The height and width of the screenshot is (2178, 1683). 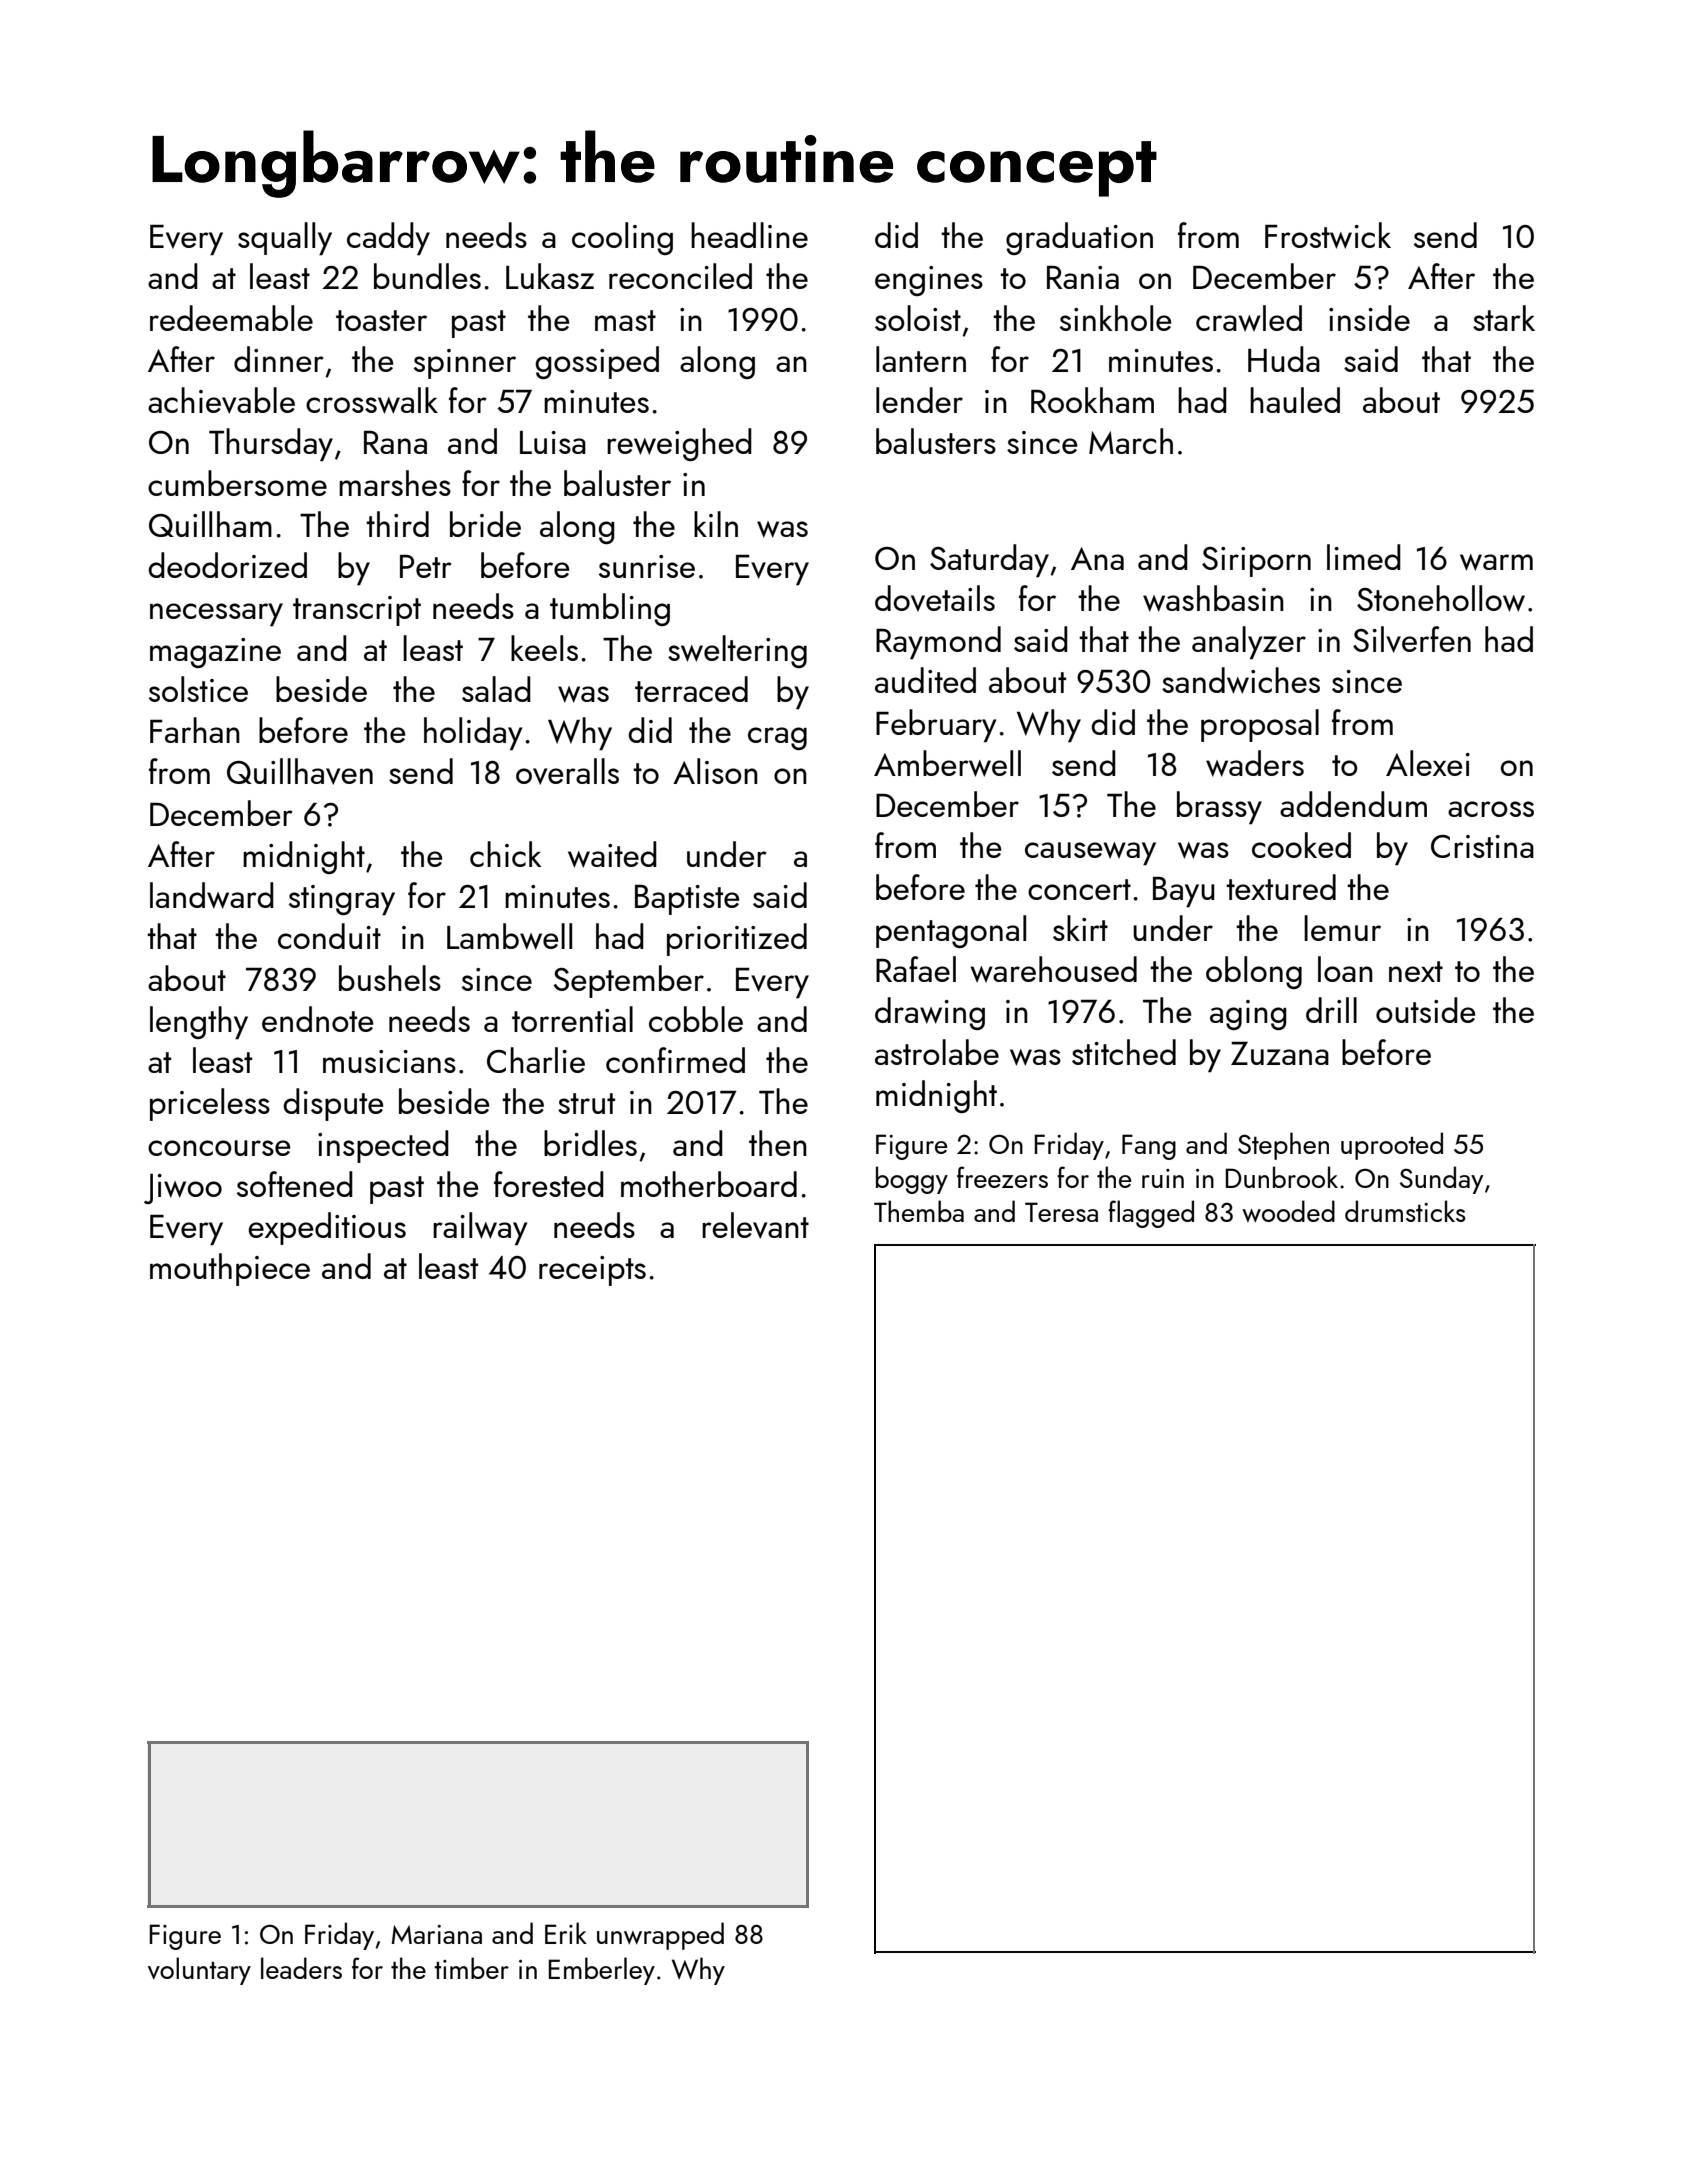 I want to click on unwrapped, so click(x=660, y=1936).
